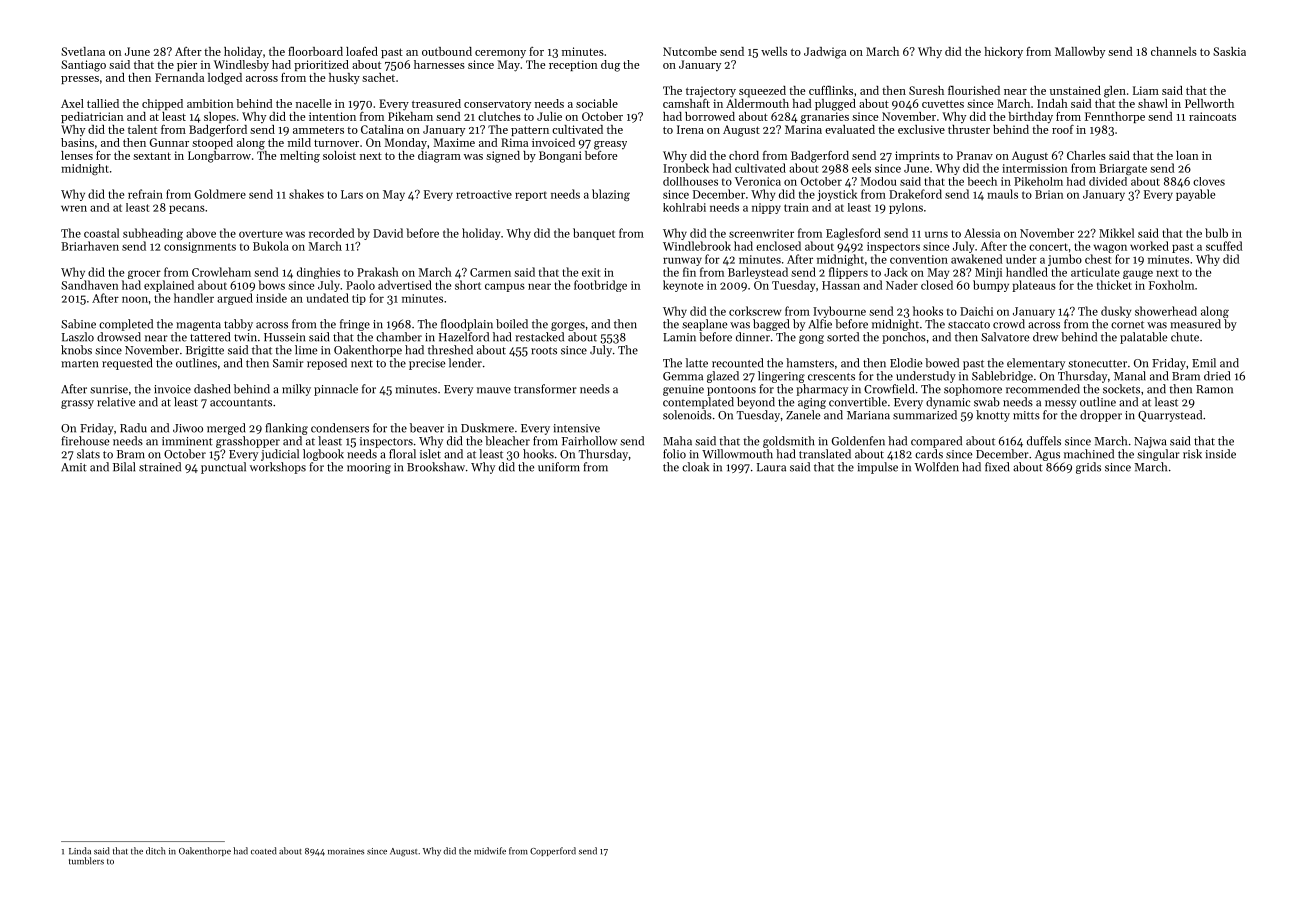 The image size is (1308, 924). What do you see at coordinates (346, 851) in the screenshot?
I see `moraines` at bounding box center [346, 851].
